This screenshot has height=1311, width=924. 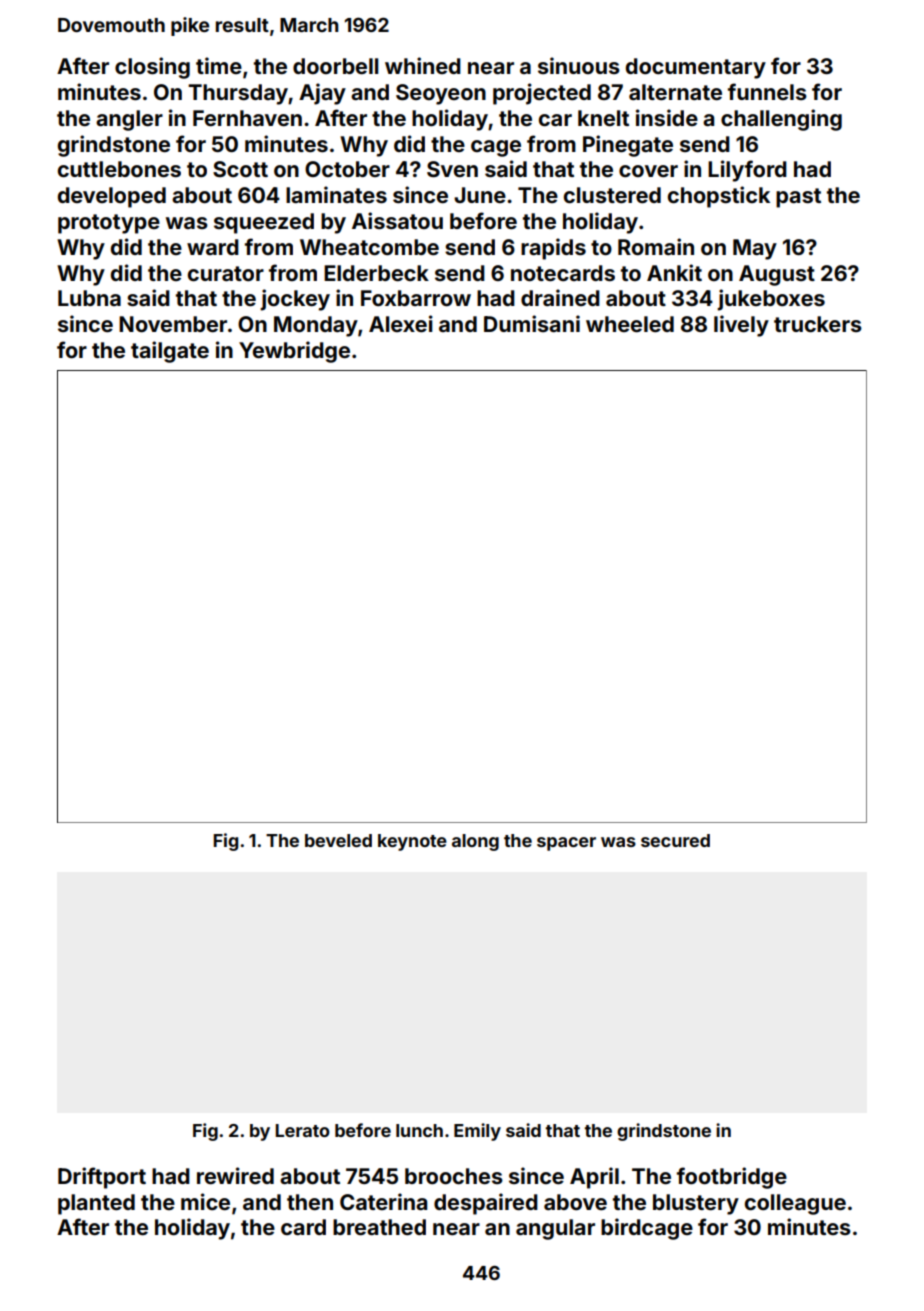 I want to click on blustery, so click(x=696, y=1204).
